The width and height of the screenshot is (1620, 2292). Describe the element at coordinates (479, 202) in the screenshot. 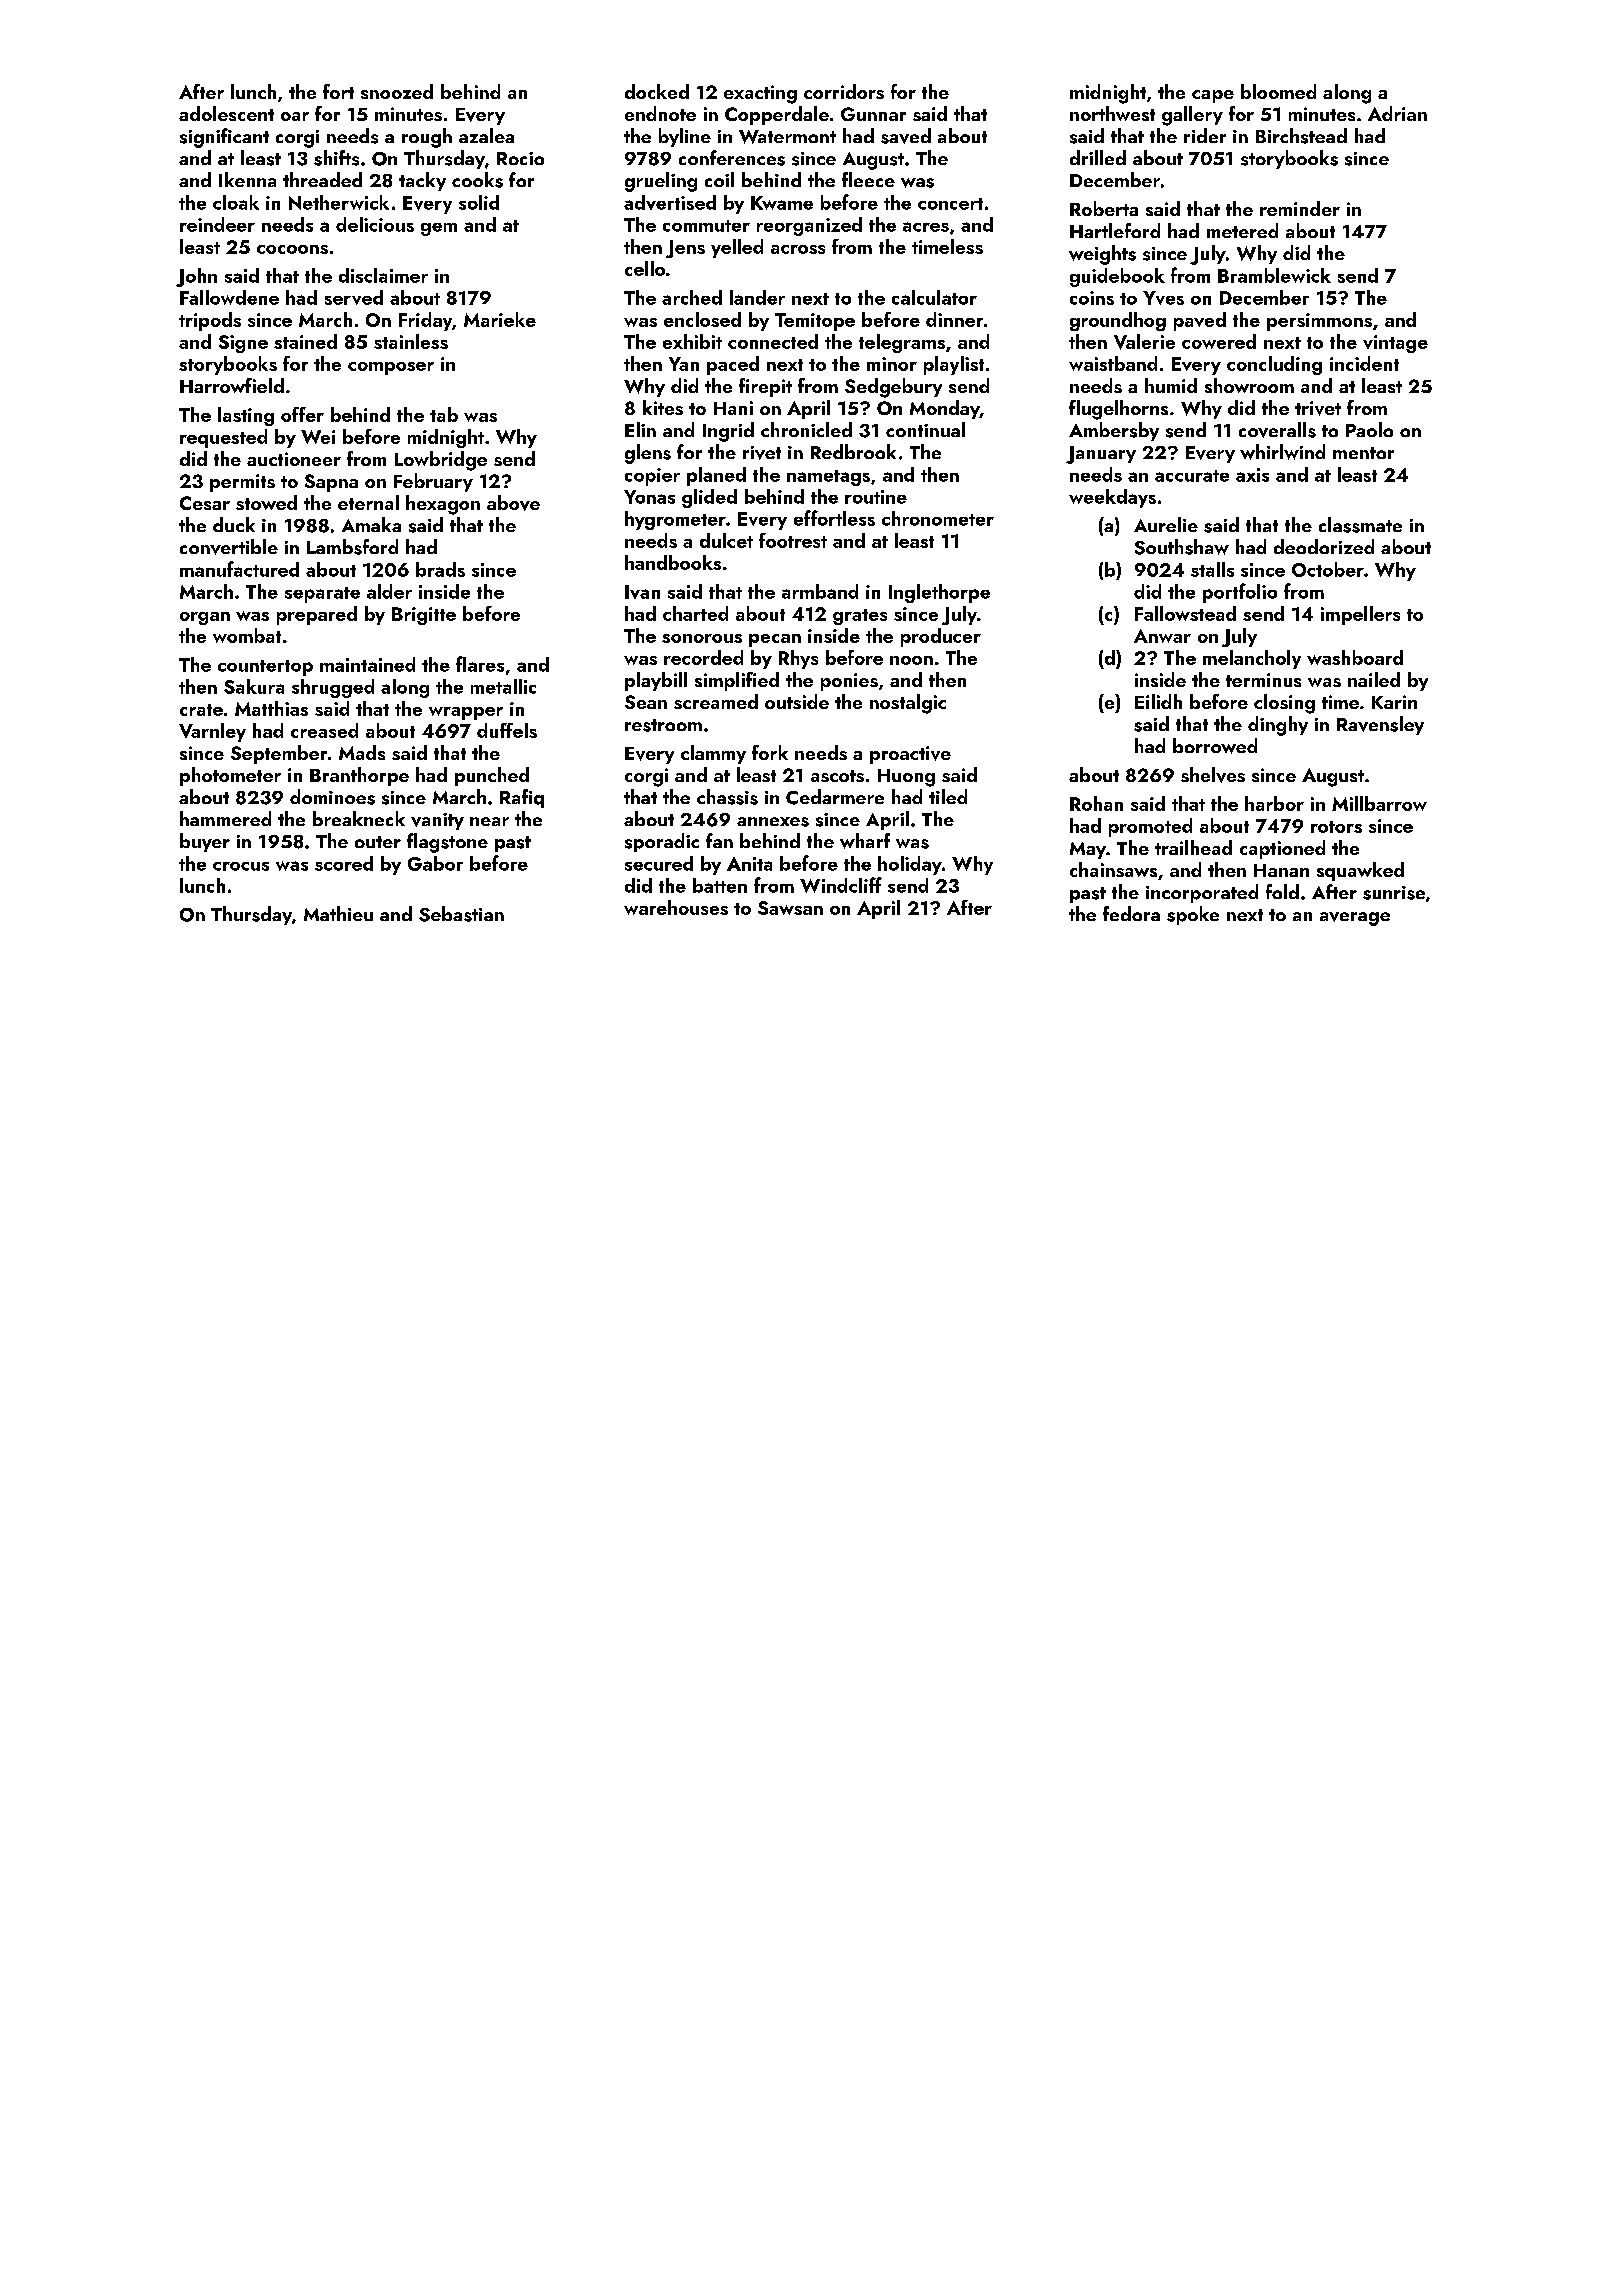

I see `solid` at that location.
